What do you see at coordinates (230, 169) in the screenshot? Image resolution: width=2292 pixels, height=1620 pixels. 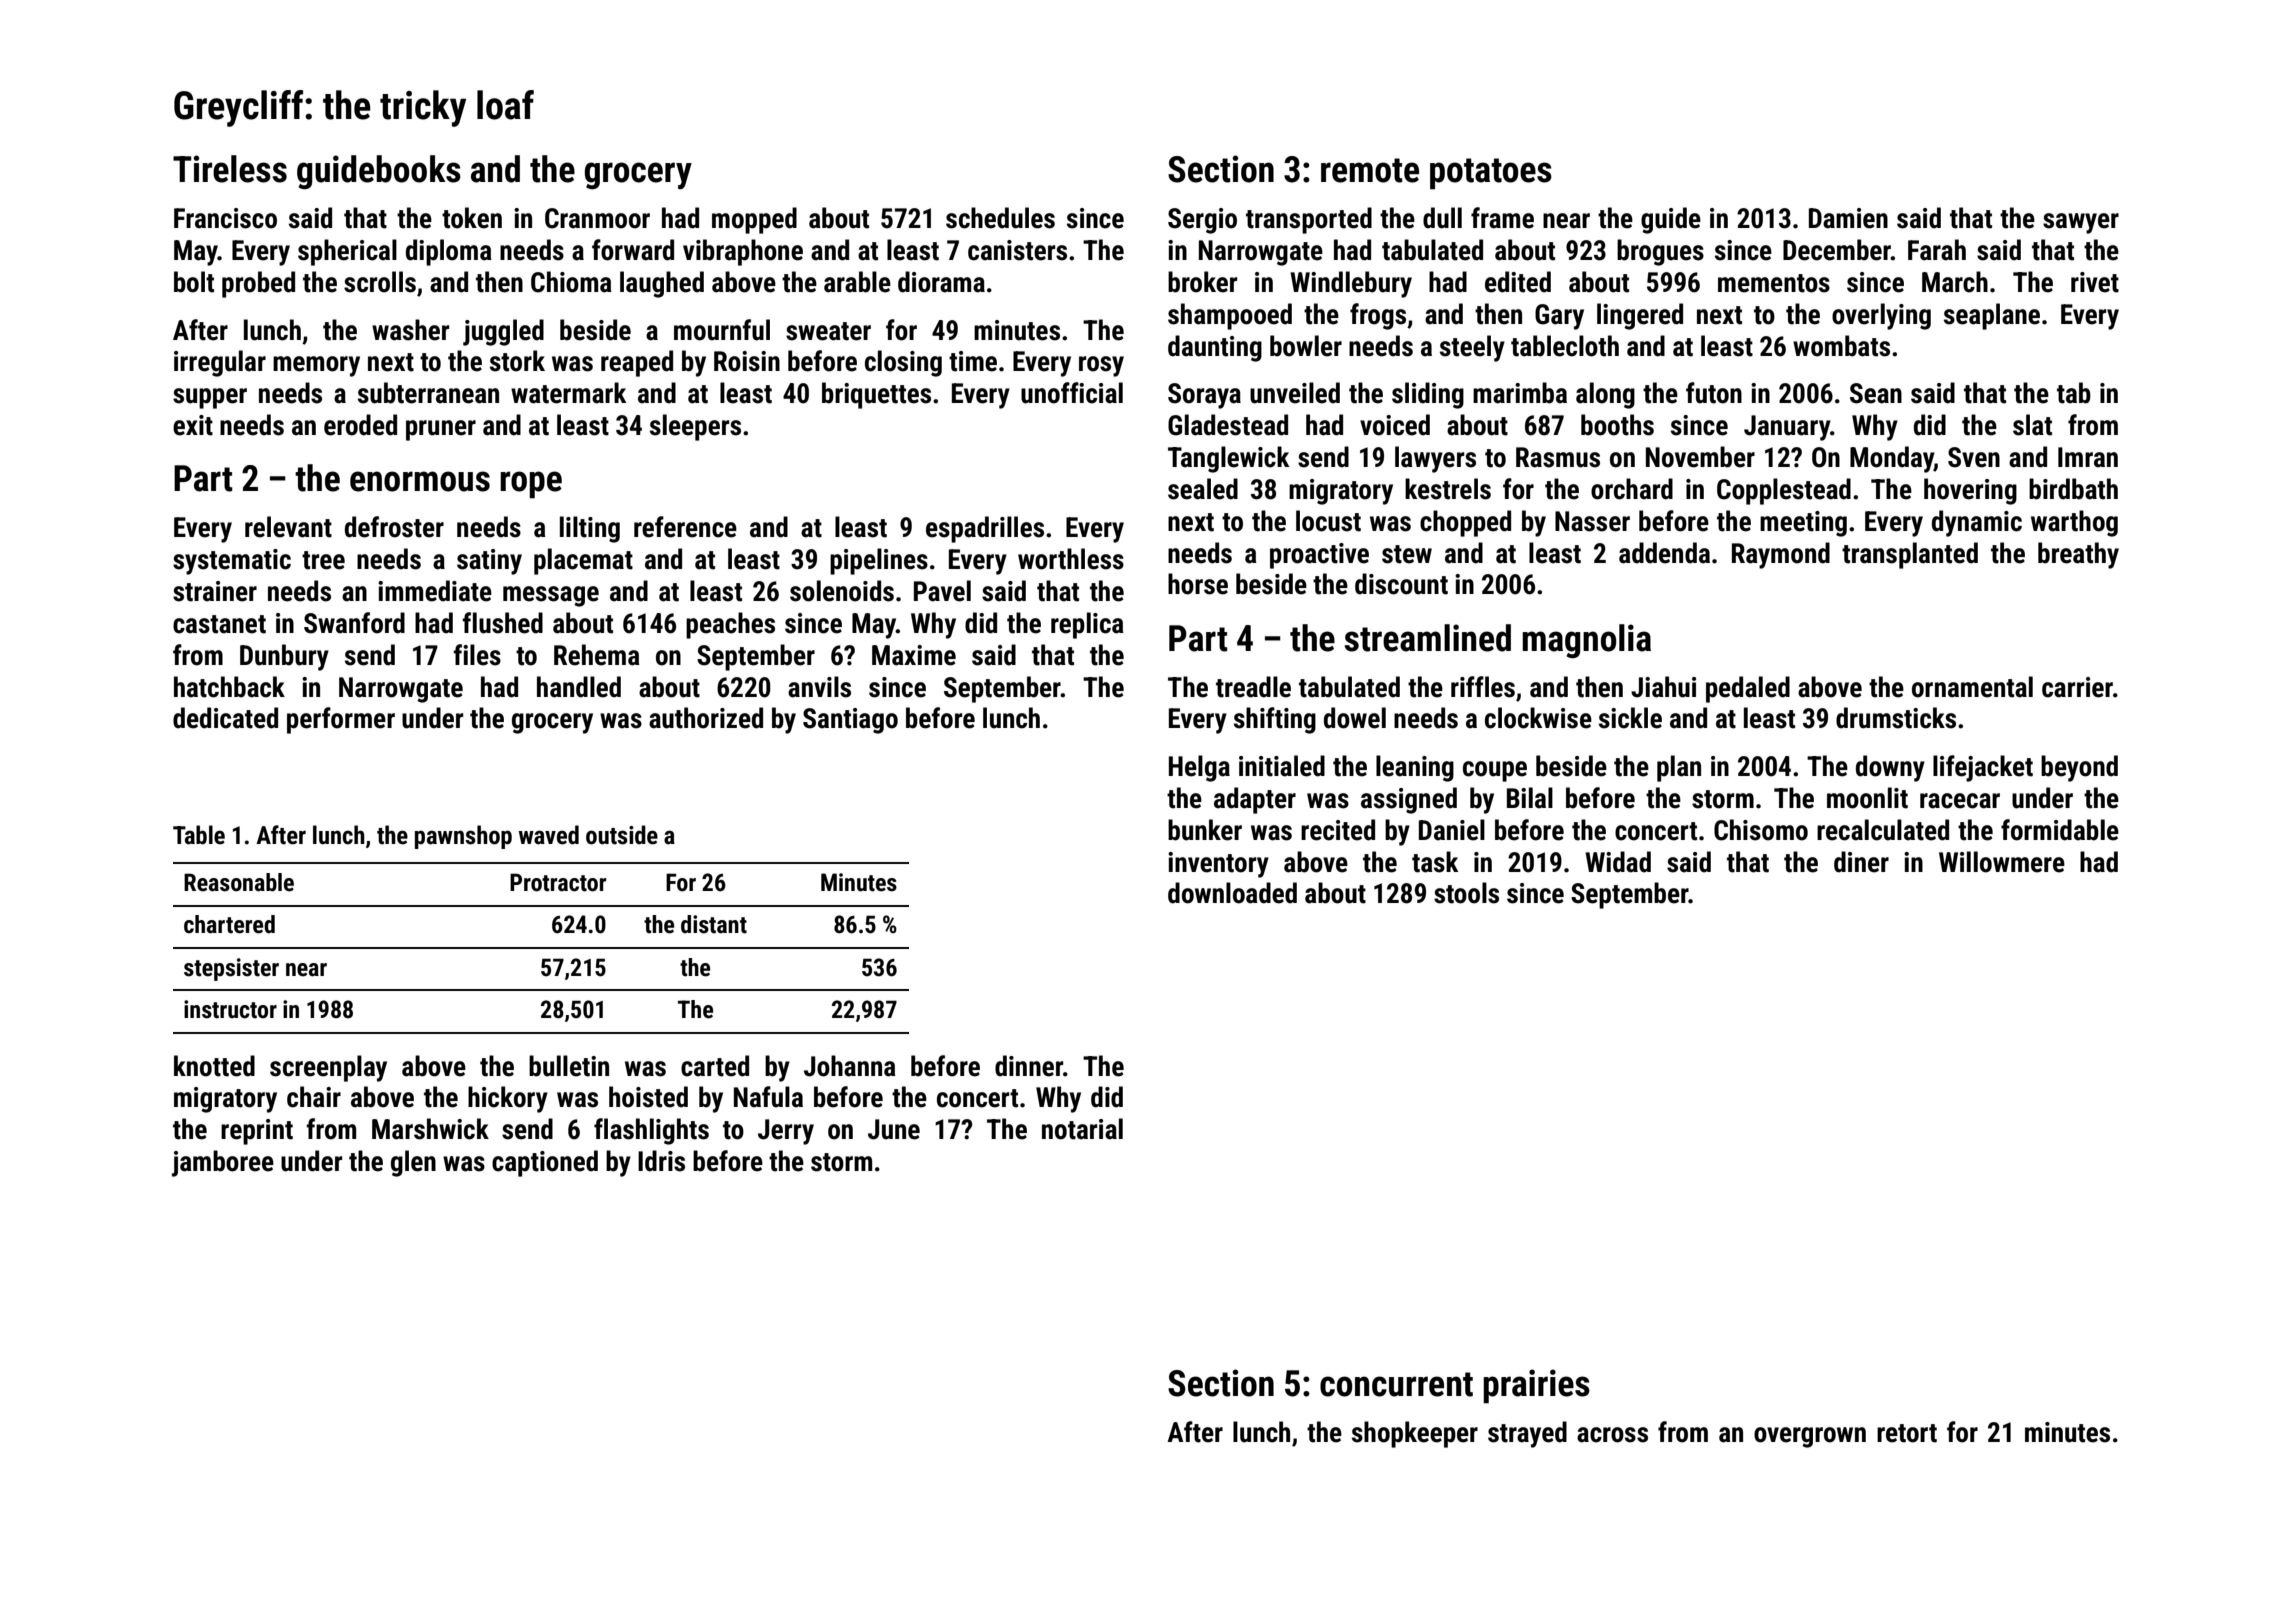 I see `Tireless` at bounding box center [230, 169].
